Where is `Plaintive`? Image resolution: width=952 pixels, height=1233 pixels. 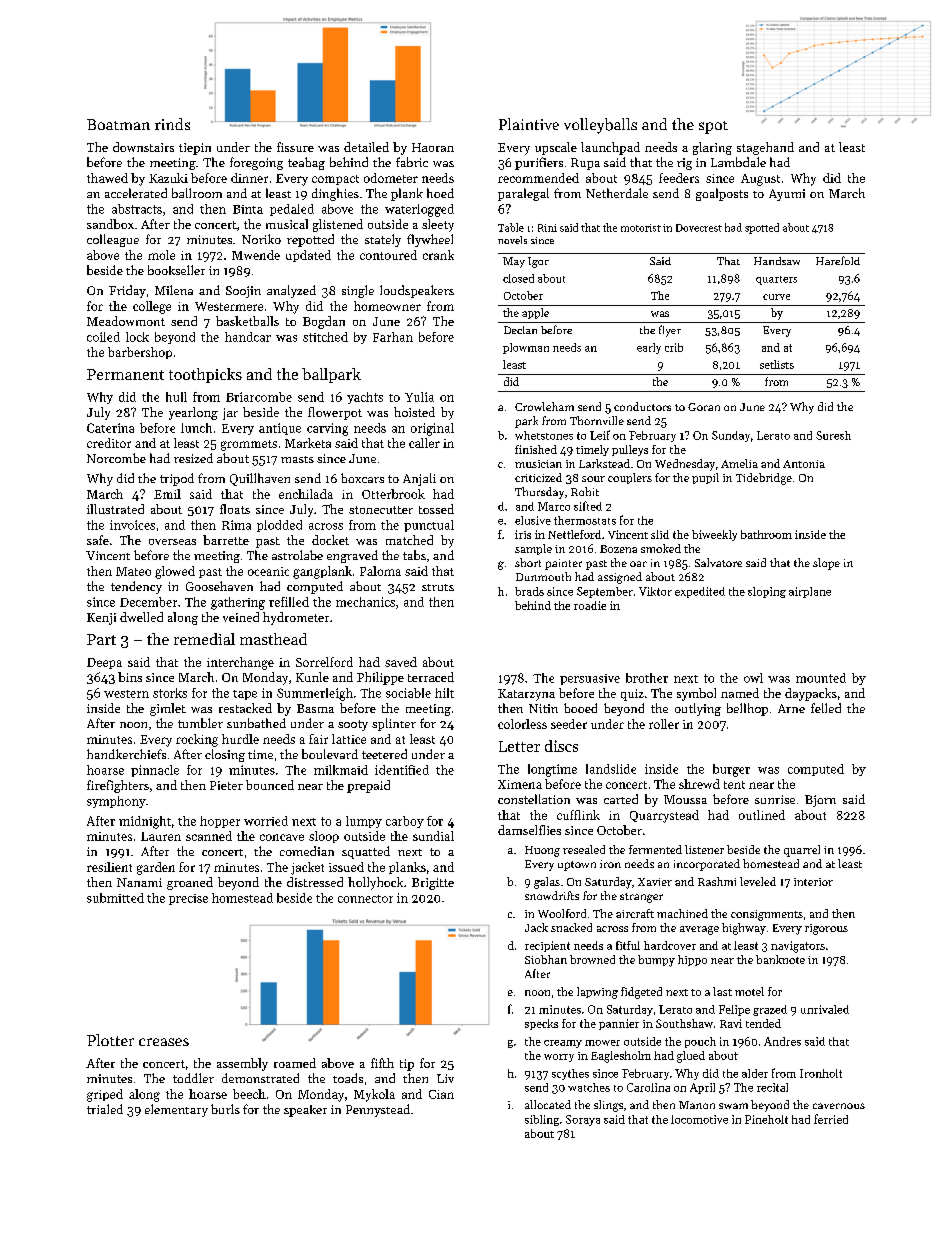 Plaintive is located at coordinates (529, 124).
